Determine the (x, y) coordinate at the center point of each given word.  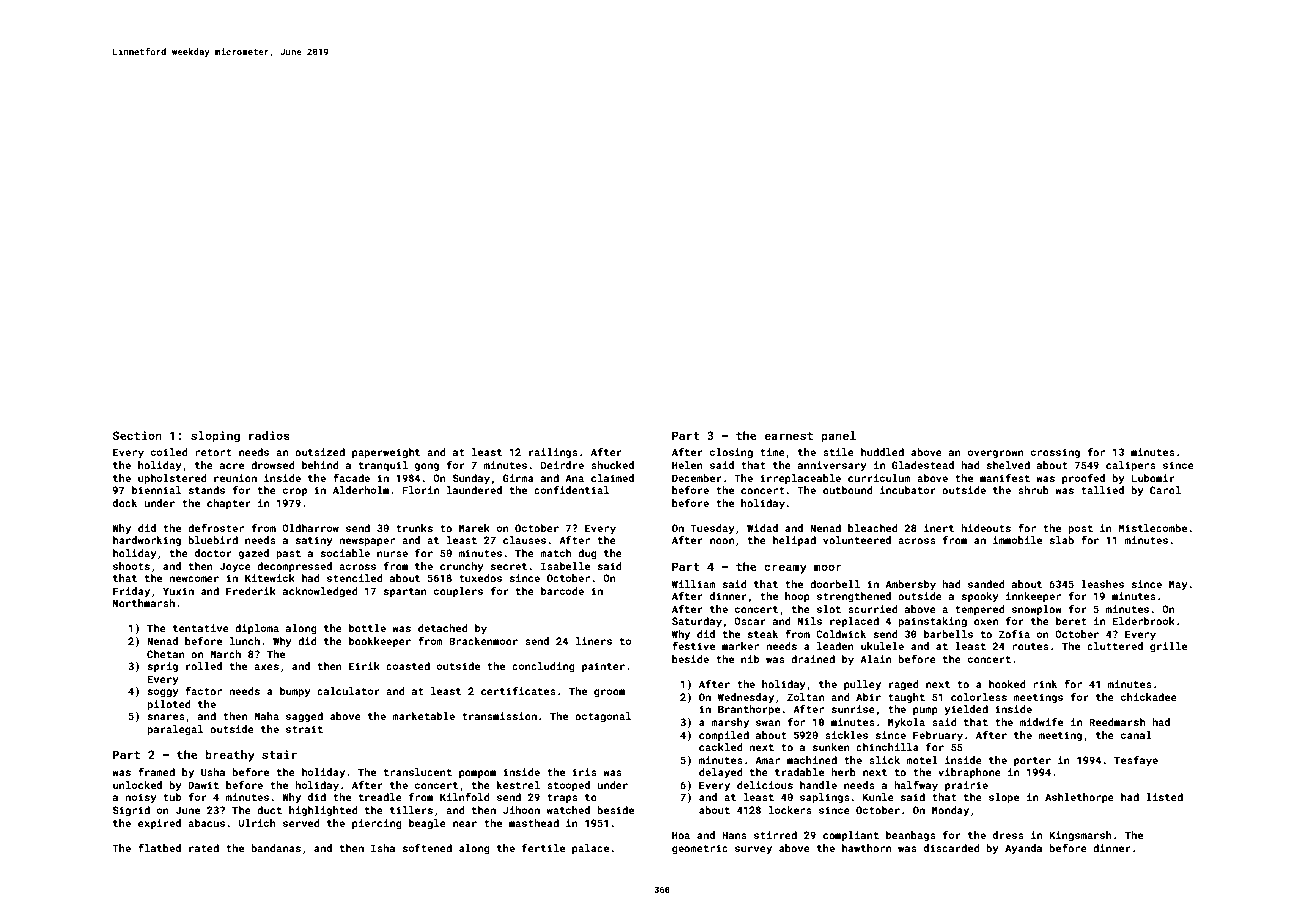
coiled (169, 452)
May (1178, 585)
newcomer (194, 579)
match (555, 553)
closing (731, 453)
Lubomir (1153, 478)
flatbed (159, 848)
